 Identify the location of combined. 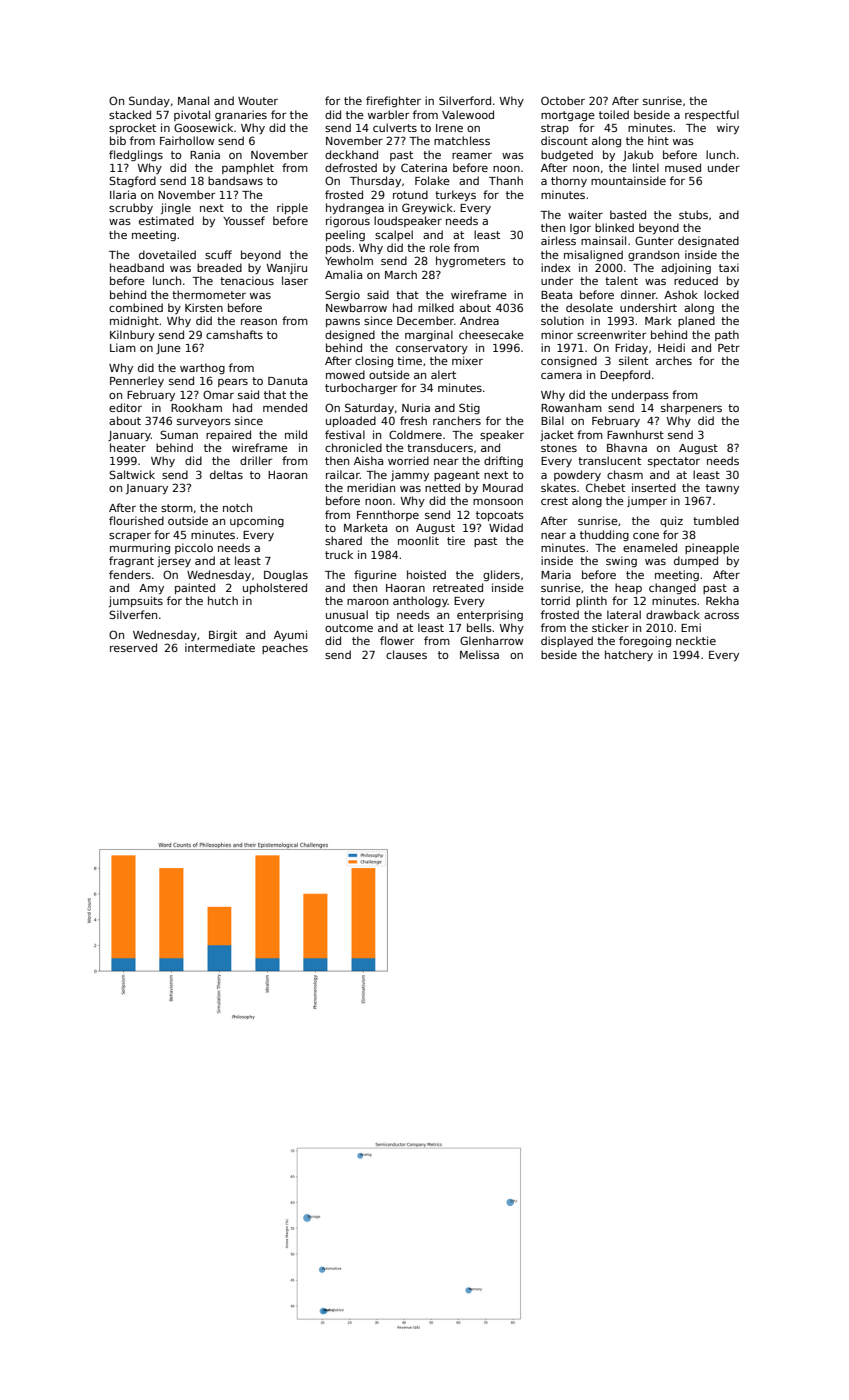
(136, 307).
